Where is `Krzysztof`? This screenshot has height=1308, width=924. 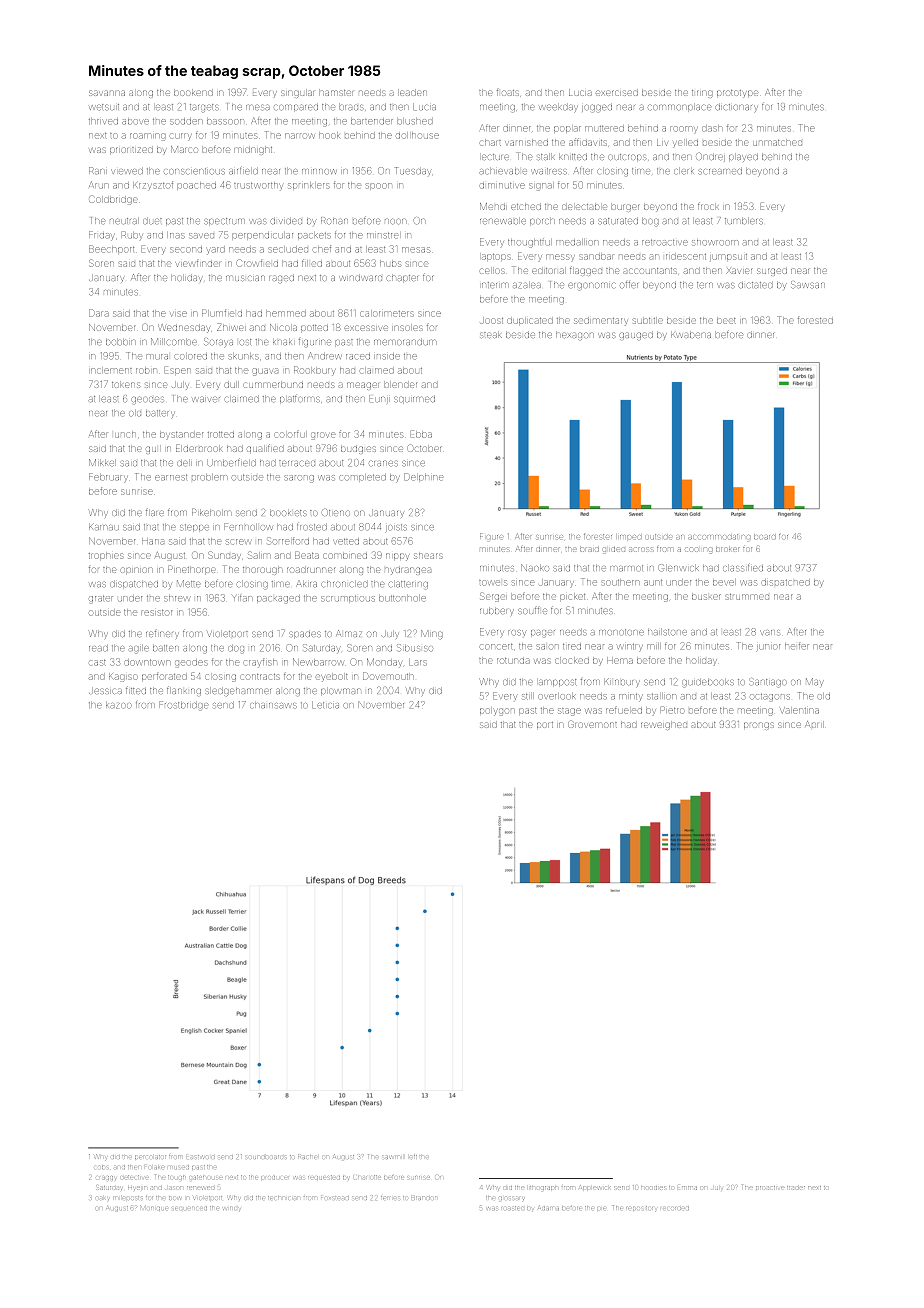
Krzysztof is located at coordinates (153, 185).
